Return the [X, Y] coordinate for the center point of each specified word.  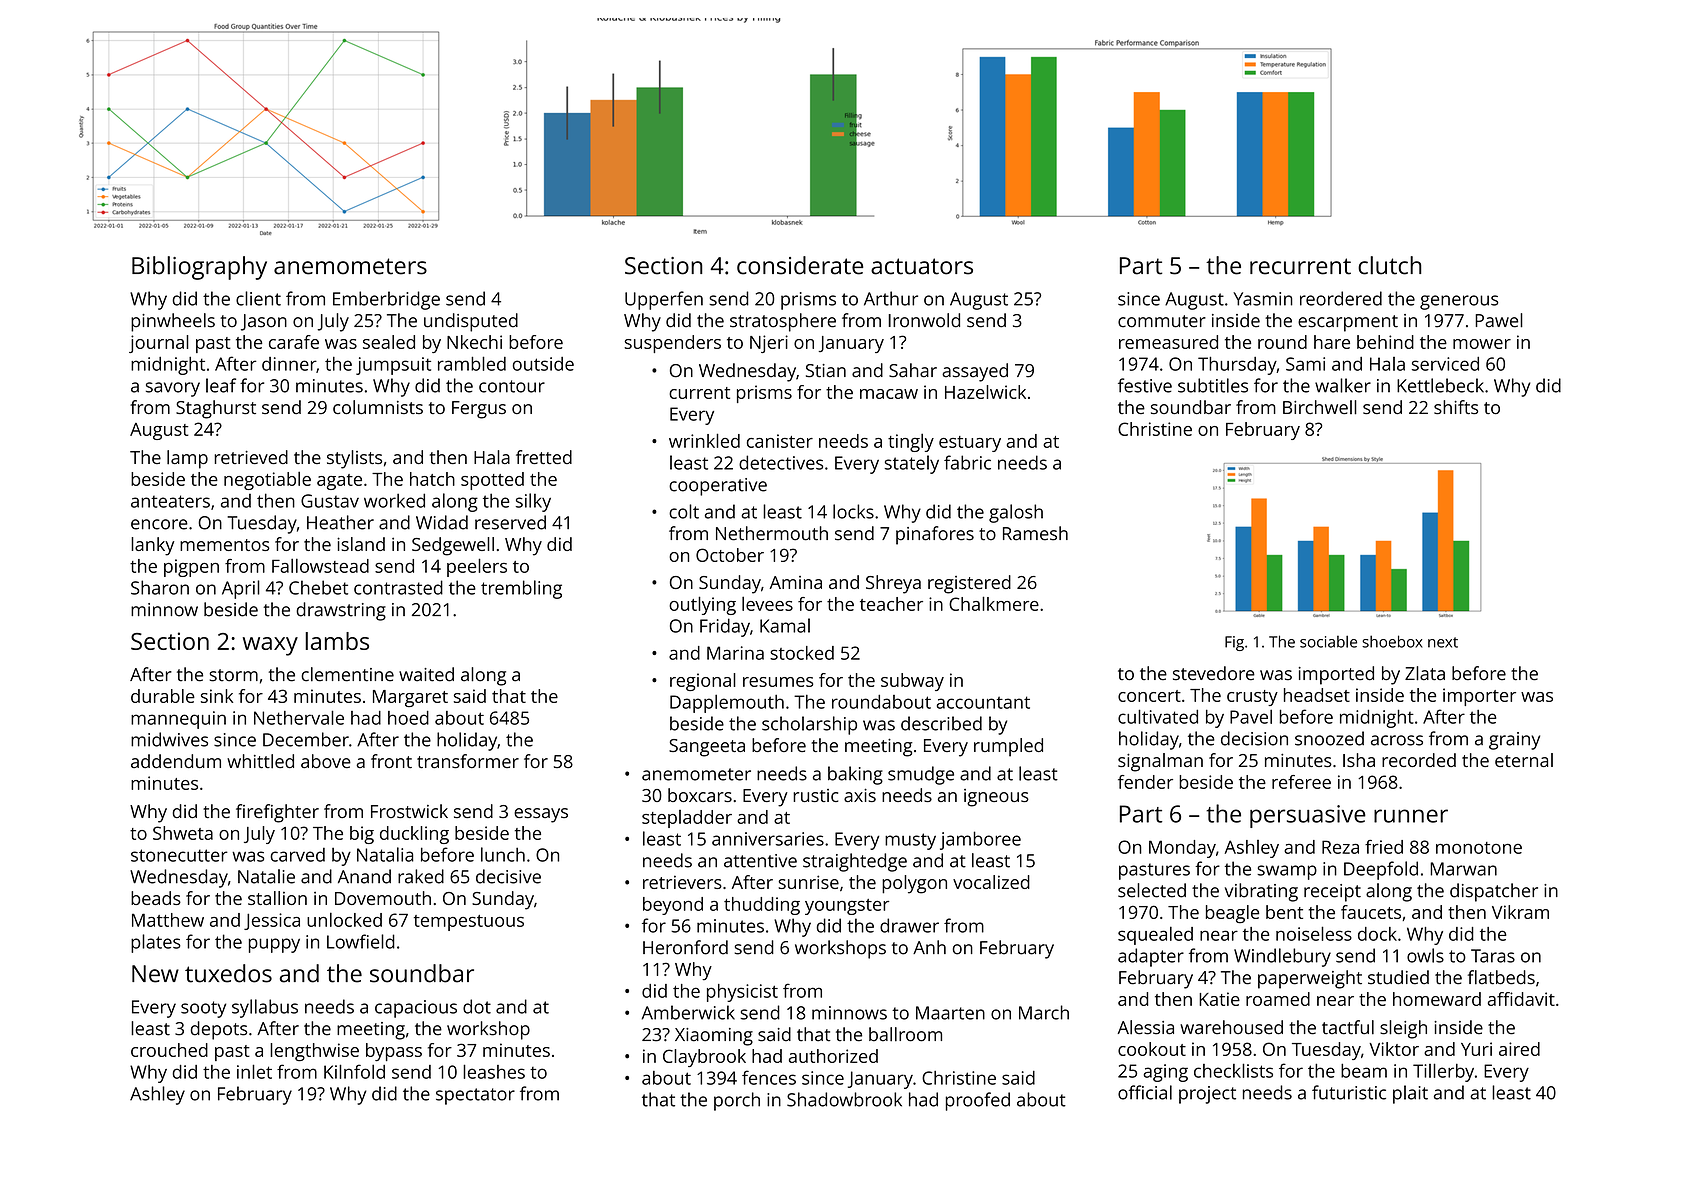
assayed [975, 372]
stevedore [1214, 673]
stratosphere [783, 322]
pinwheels [173, 322]
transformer [468, 761]
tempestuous [469, 923]
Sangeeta [707, 748]
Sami [1305, 364]
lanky [152, 546]
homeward [1437, 999]
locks [853, 511]
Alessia [1145, 1027]
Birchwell [1320, 407]
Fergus [479, 410]
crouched [169, 1050]
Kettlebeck [1440, 385]
